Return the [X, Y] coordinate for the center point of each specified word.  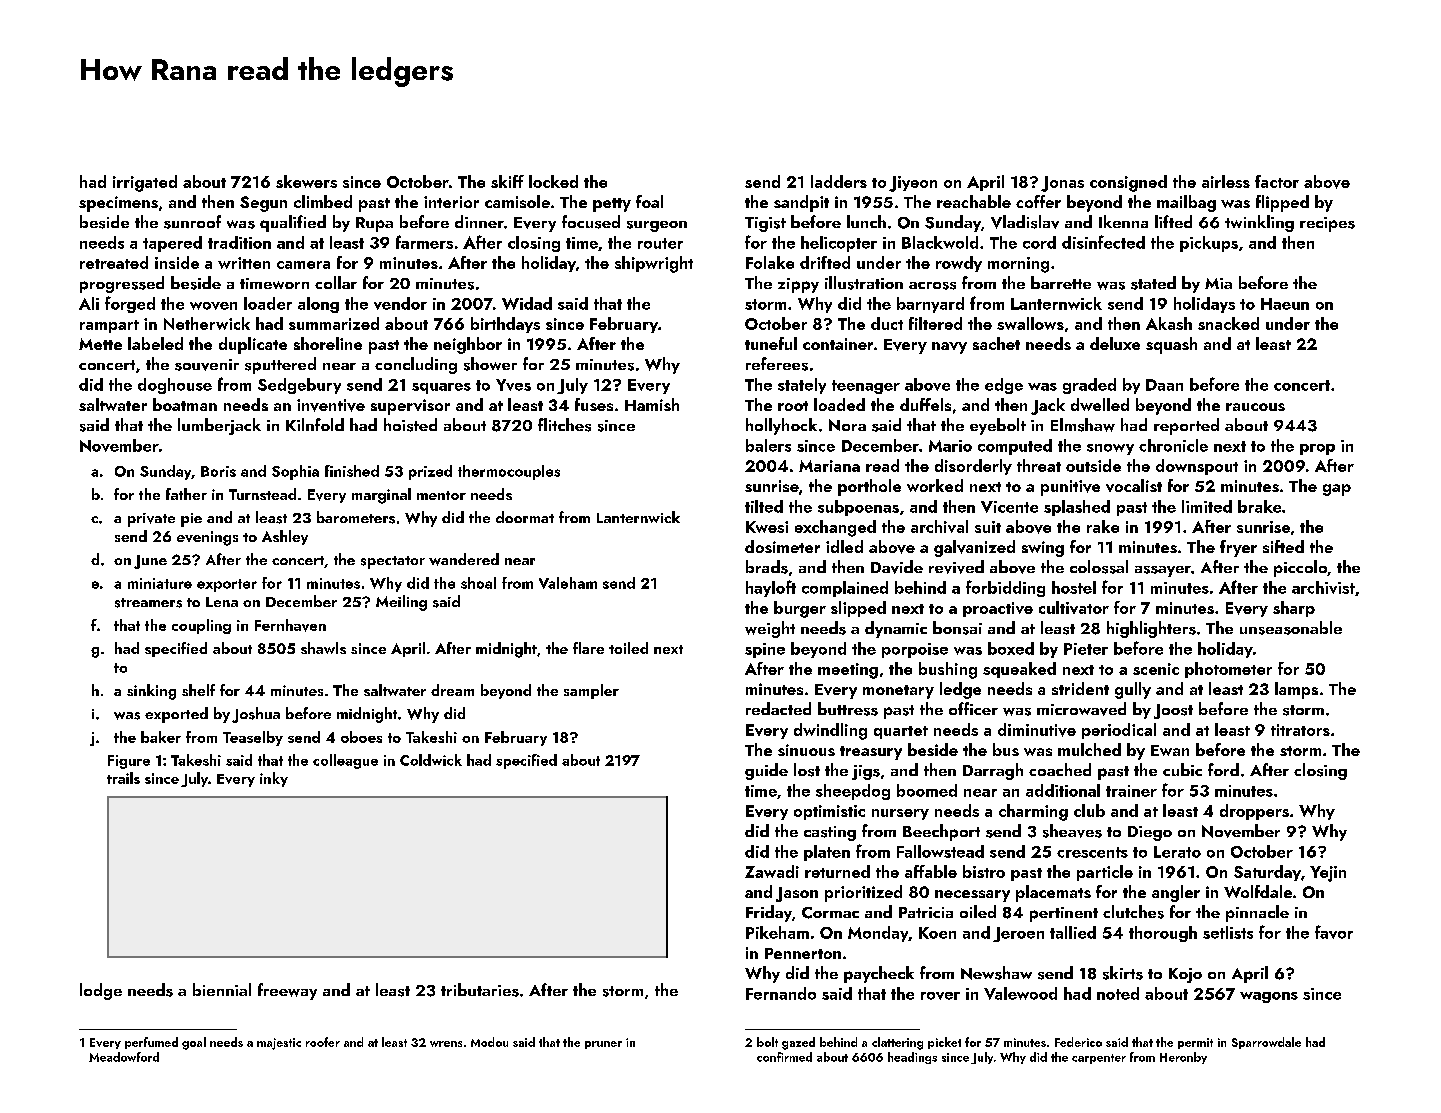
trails [123, 778]
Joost [1173, 711]
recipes [1327, 224]
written [244, 263]
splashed [1077, 508]
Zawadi [772, 871]
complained [845, 589]
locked [553, 181]
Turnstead [262, 494]
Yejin [1328, 874]
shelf [198, 690]
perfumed [151, 1043]
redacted [778, 708]
